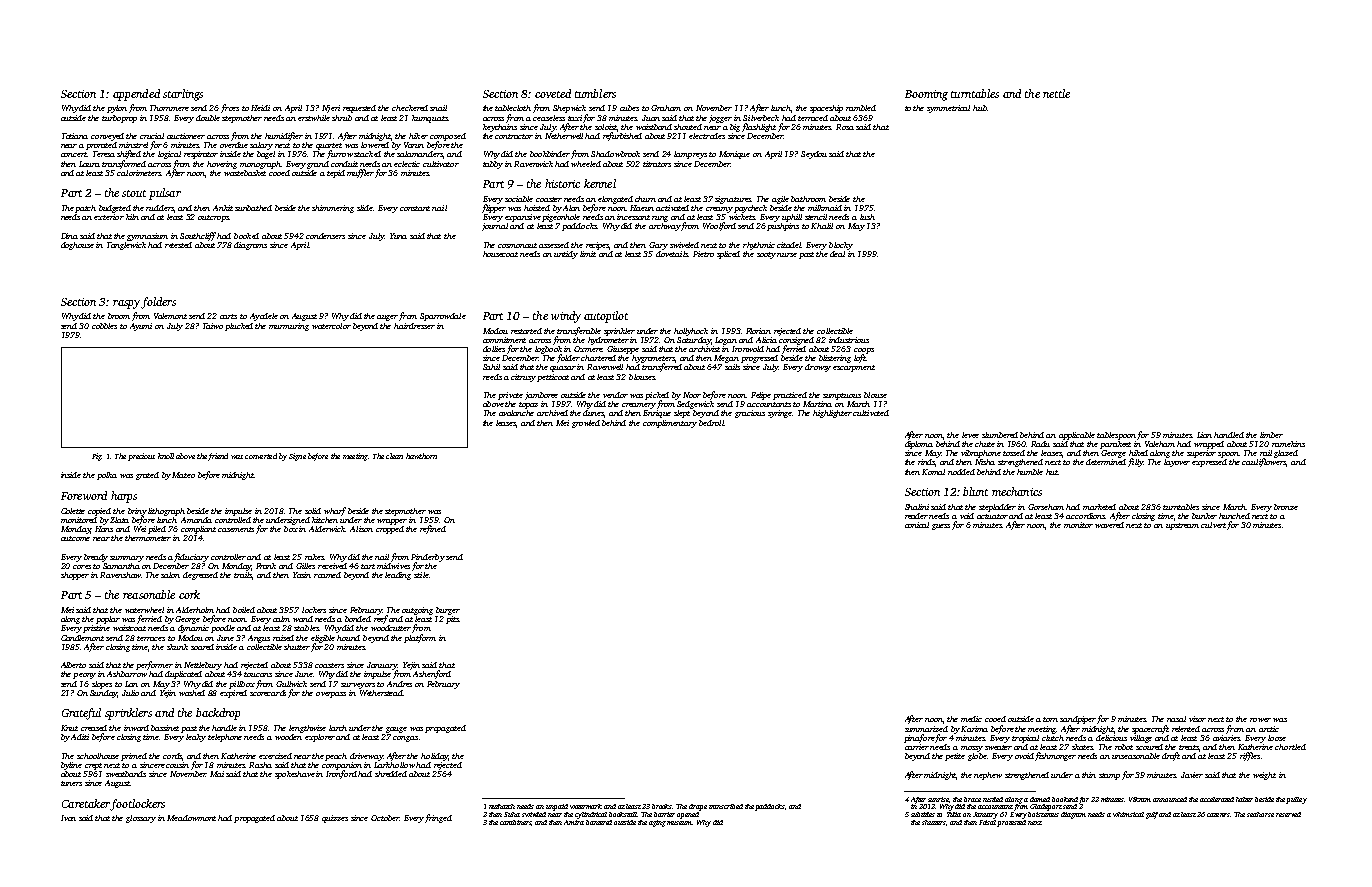 The width and height of the screenshot is (1372, 887). I want to click on hub, so click(980, 108).
